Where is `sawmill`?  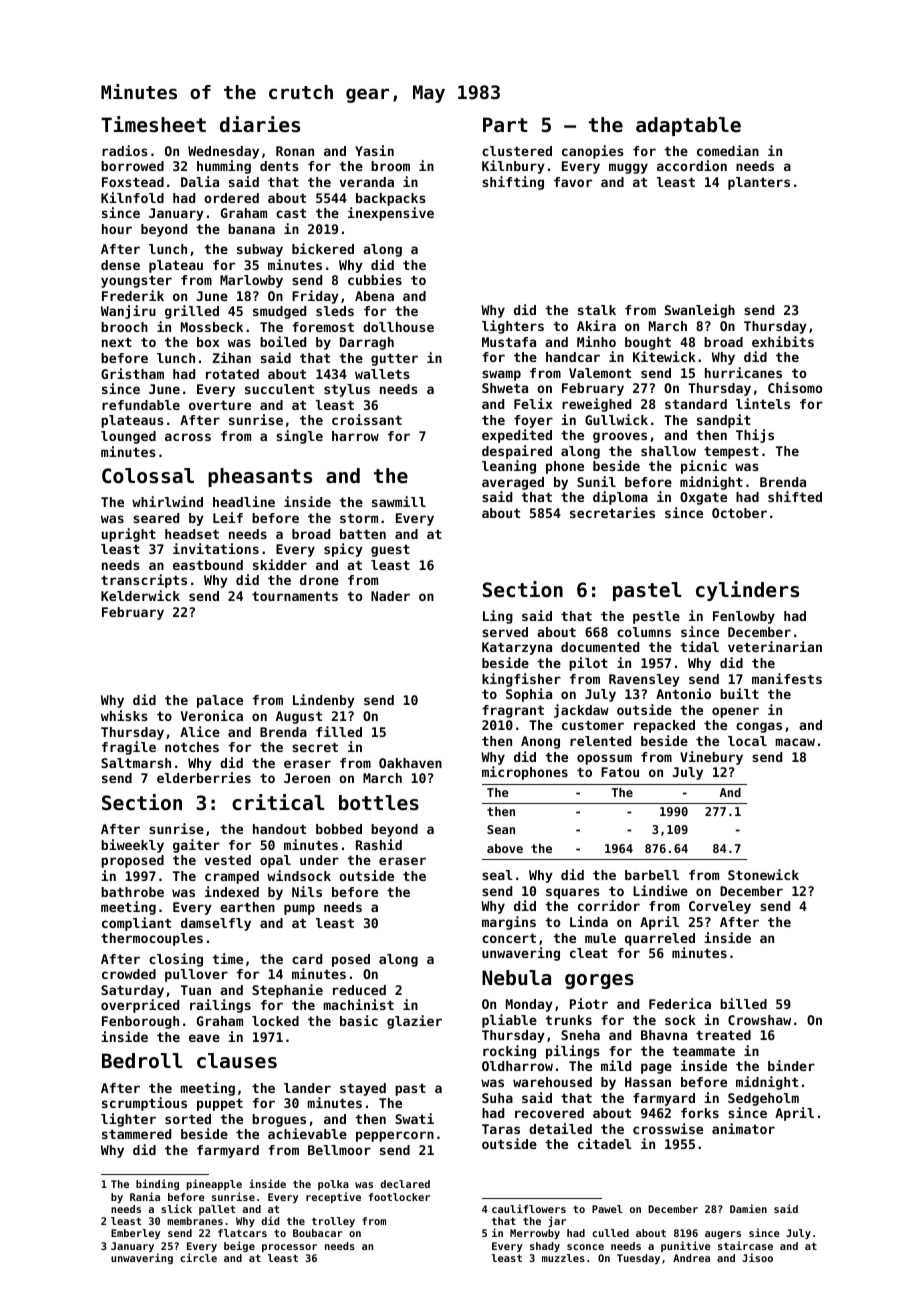 sawmill is located at coordinates (399, 501).
